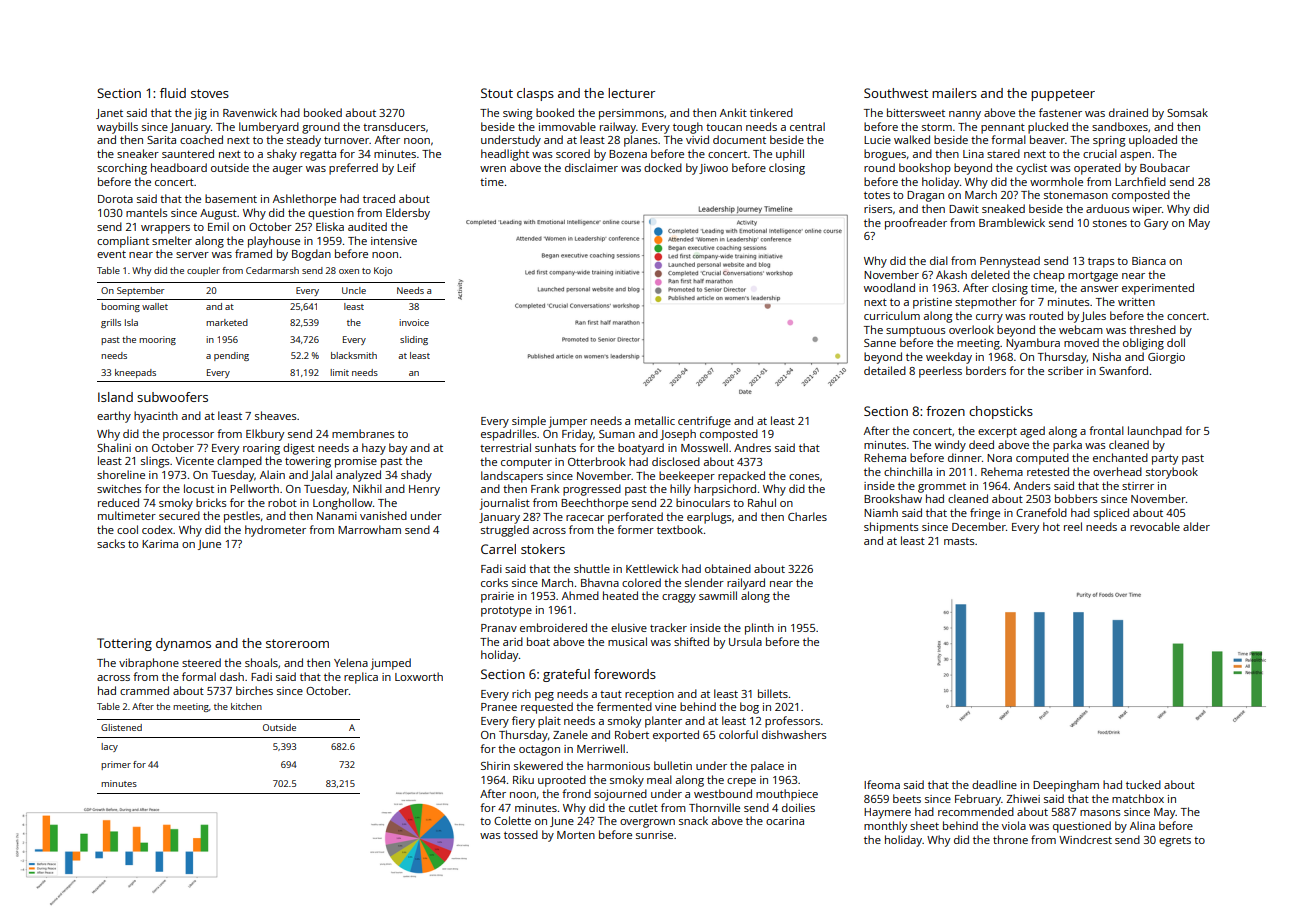 This screenshot has height=924, width=1308. Describe the element at coordinates (157, 529) in the screenshot. I see `codex` at that location.
